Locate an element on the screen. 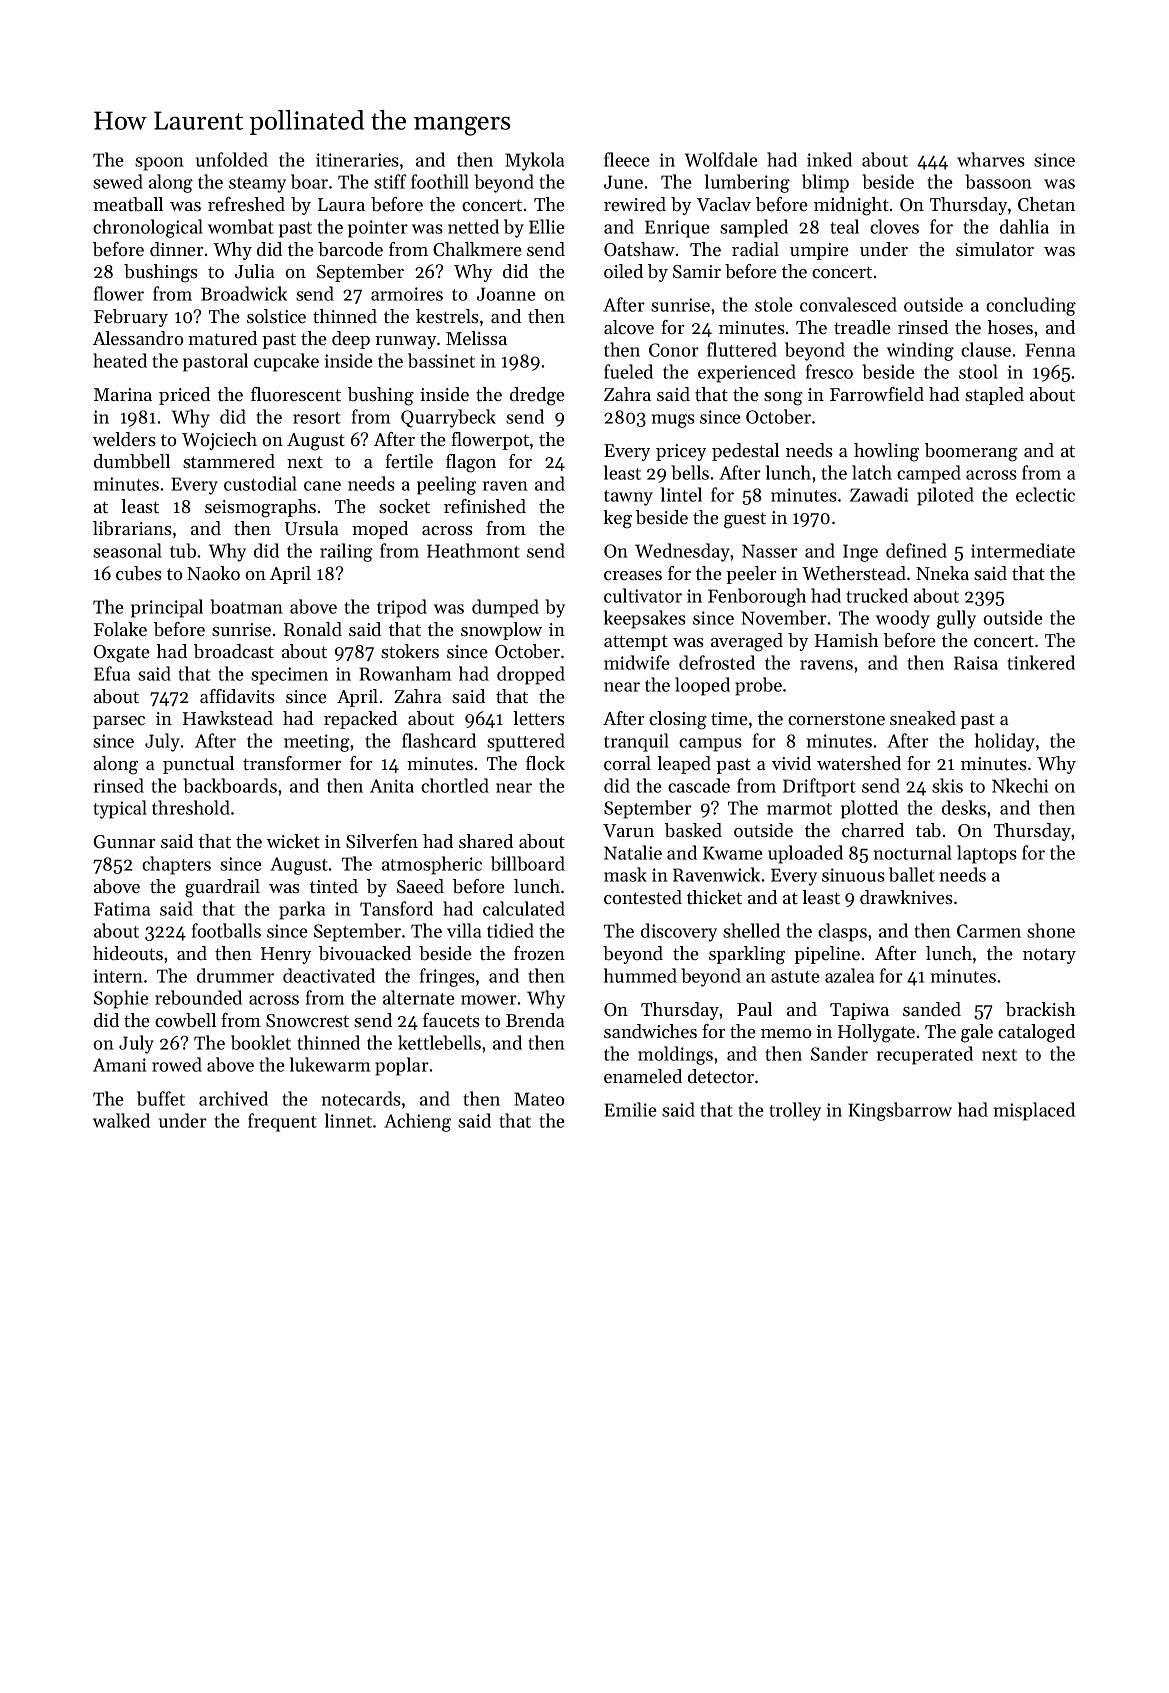  tinted is located at coordinates (334, 886).
